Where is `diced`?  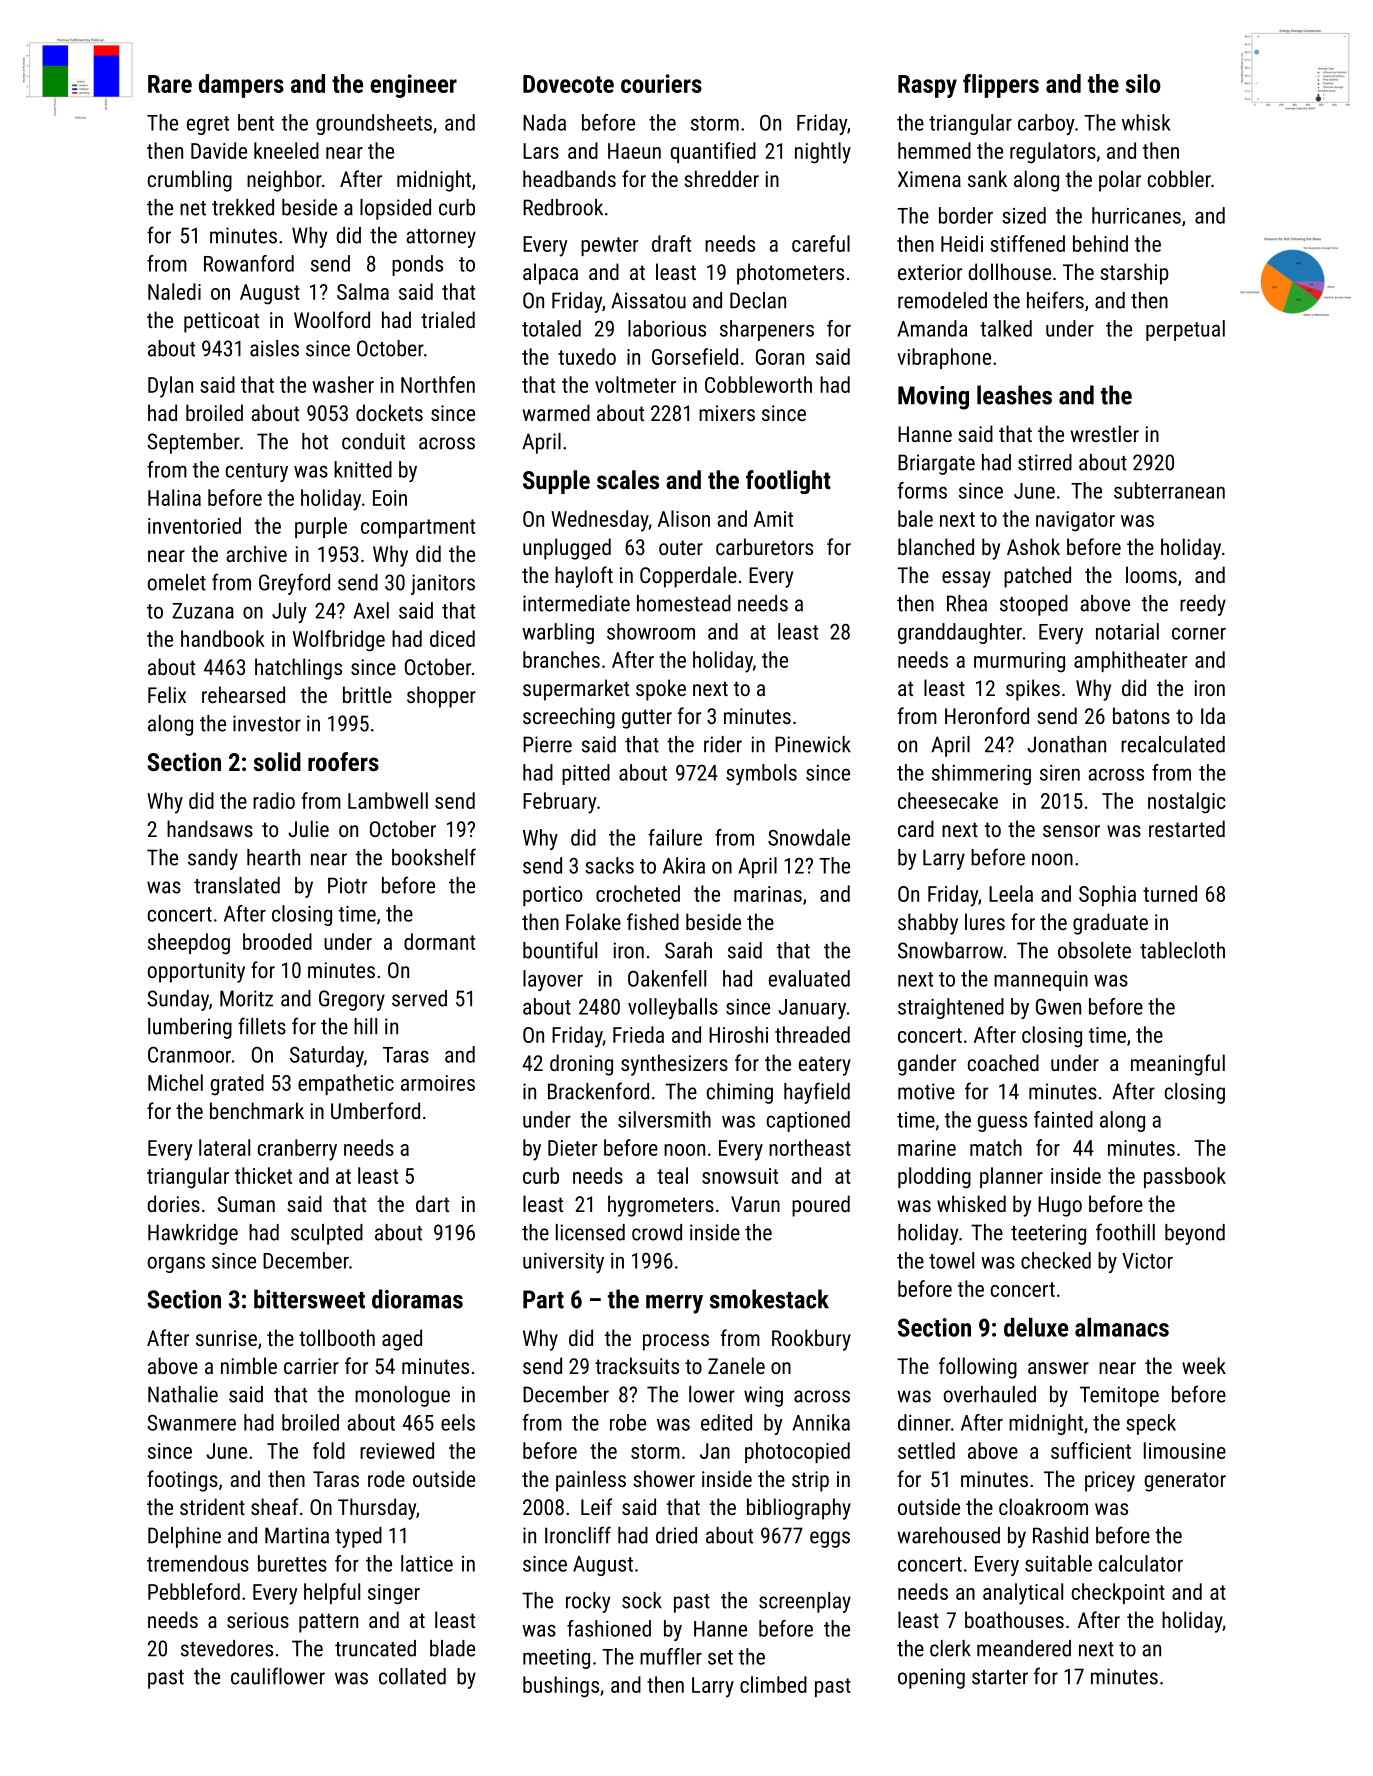
diced is located at coordinates (452, 638).
